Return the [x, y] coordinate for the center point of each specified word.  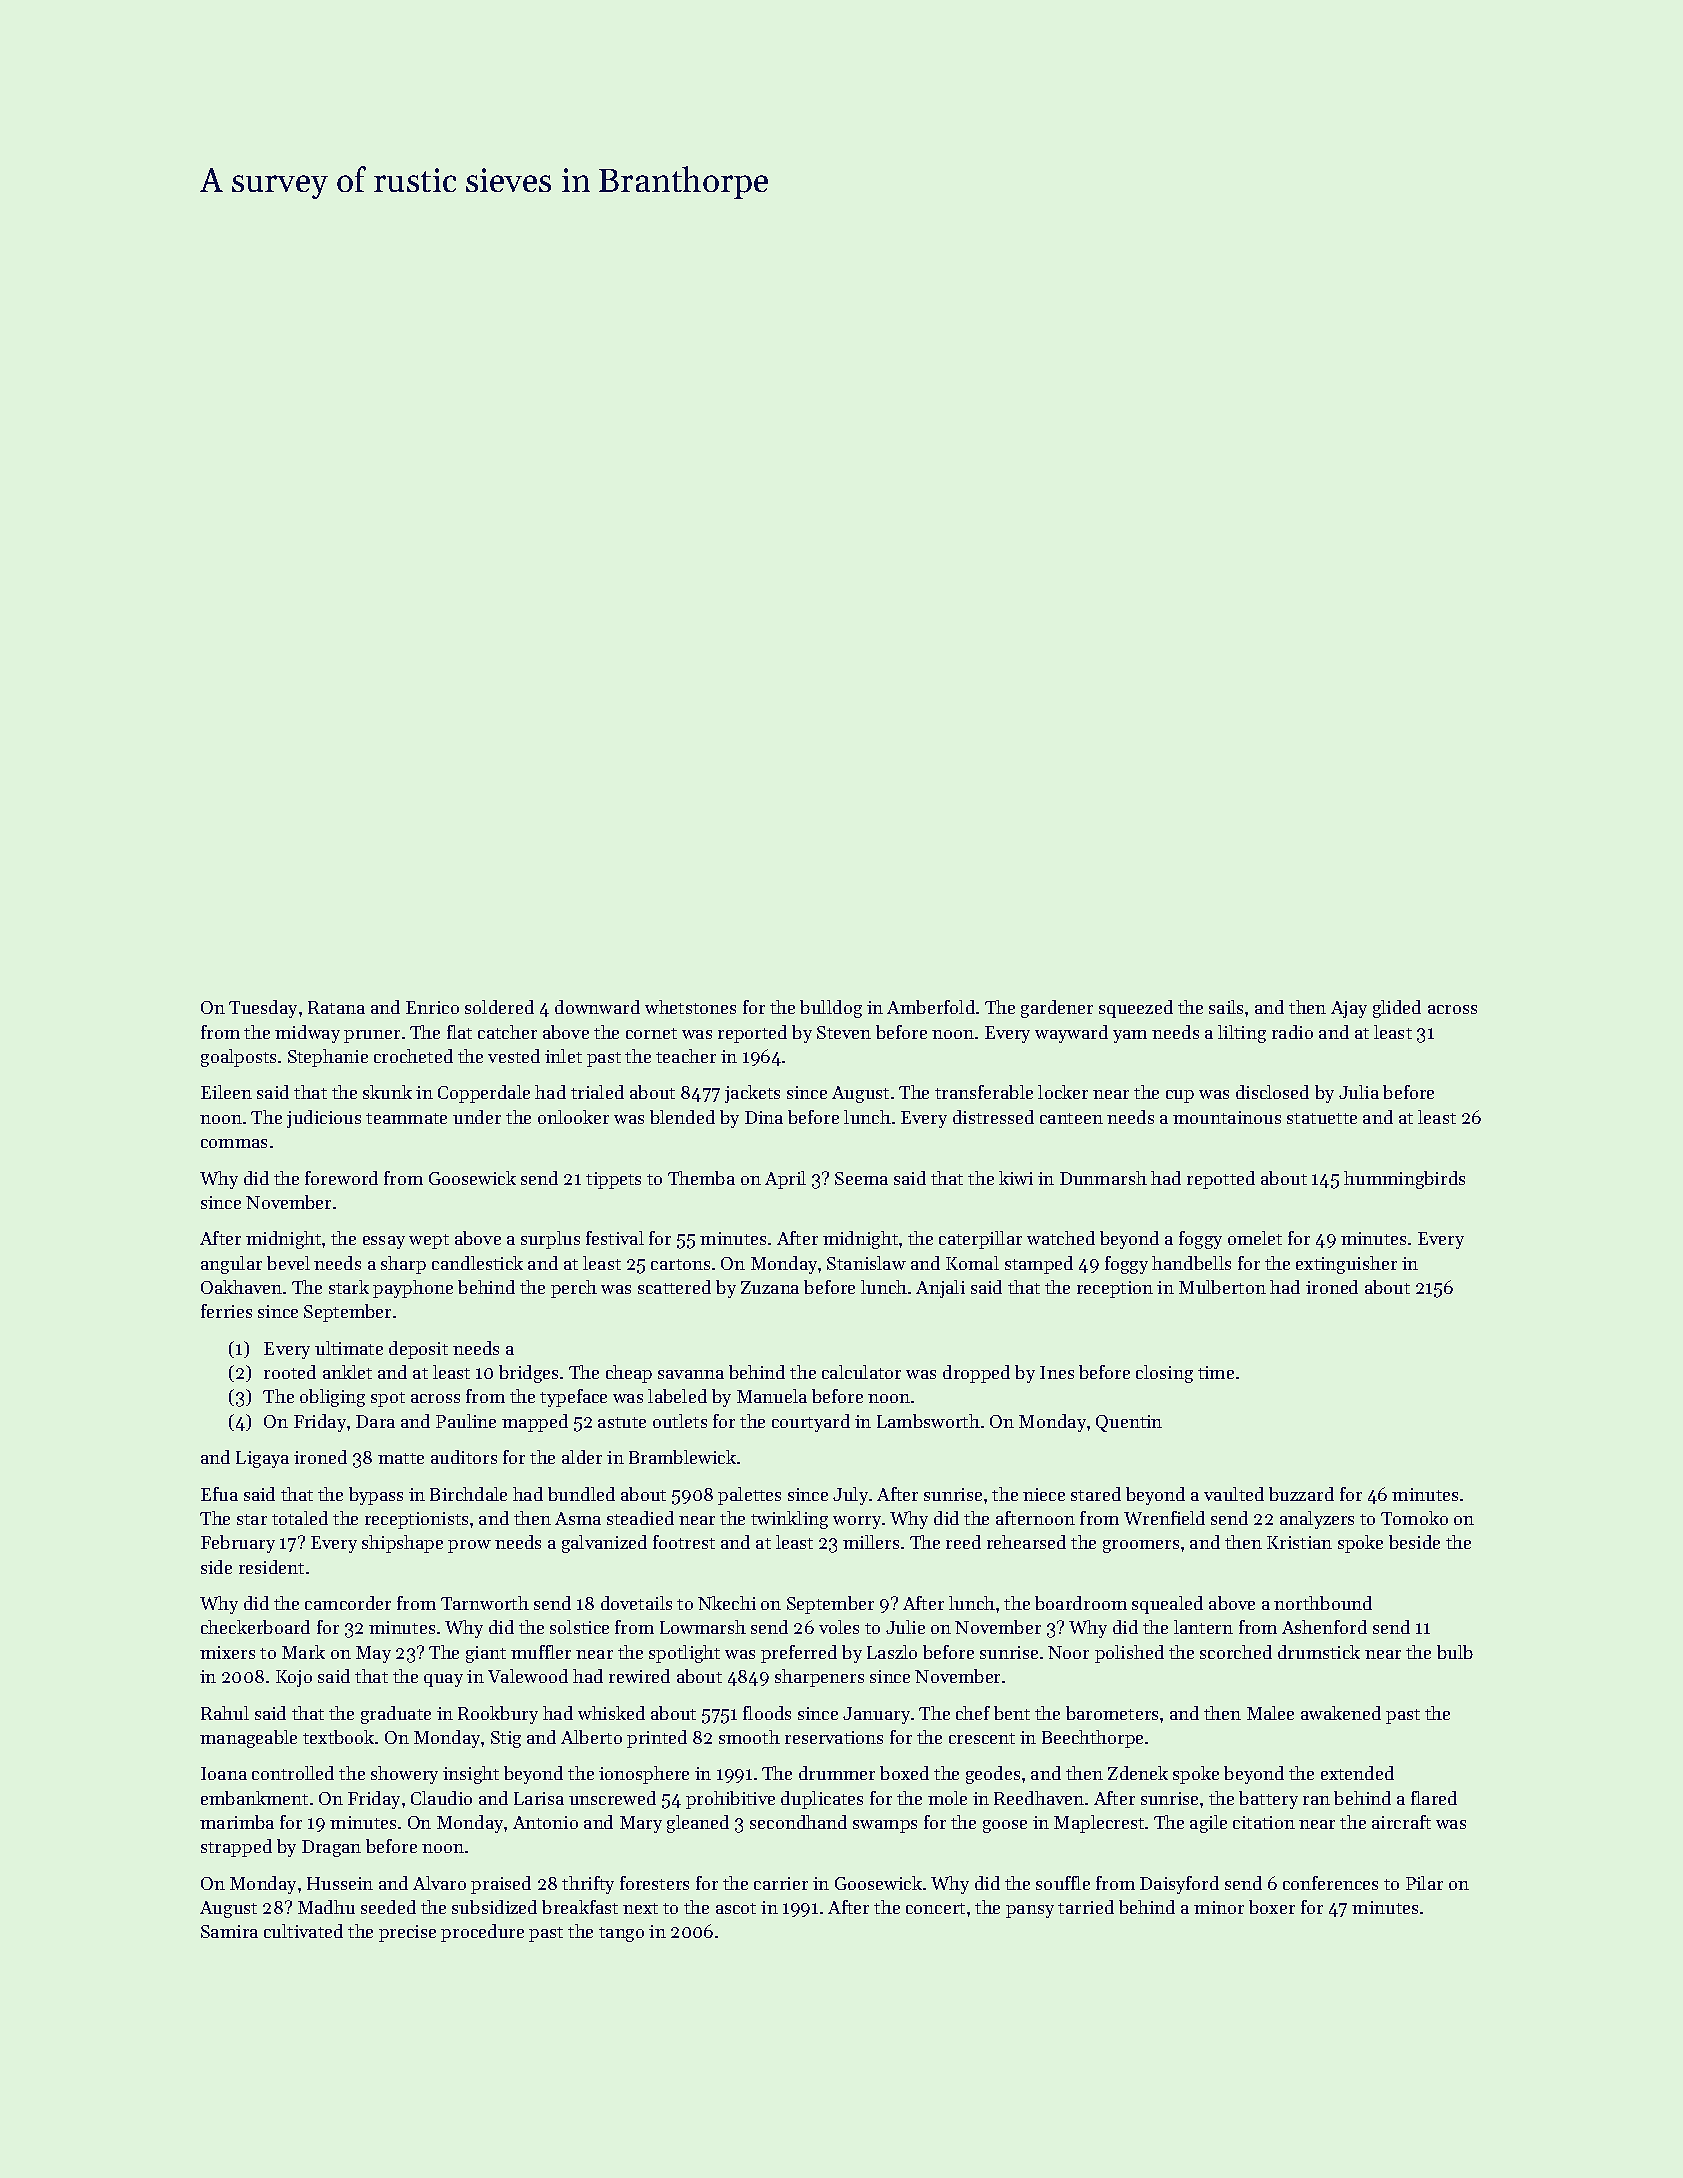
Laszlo [892, 1652]
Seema [861, 1178]
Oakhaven [241, 1287]
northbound [1323, 1603]
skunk [387, 1092]
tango [621, 1934]
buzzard [1301, 1494]
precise [407, 1933]
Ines [1057, 1372]
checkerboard [255, 1627]
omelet [1255, 1238]
